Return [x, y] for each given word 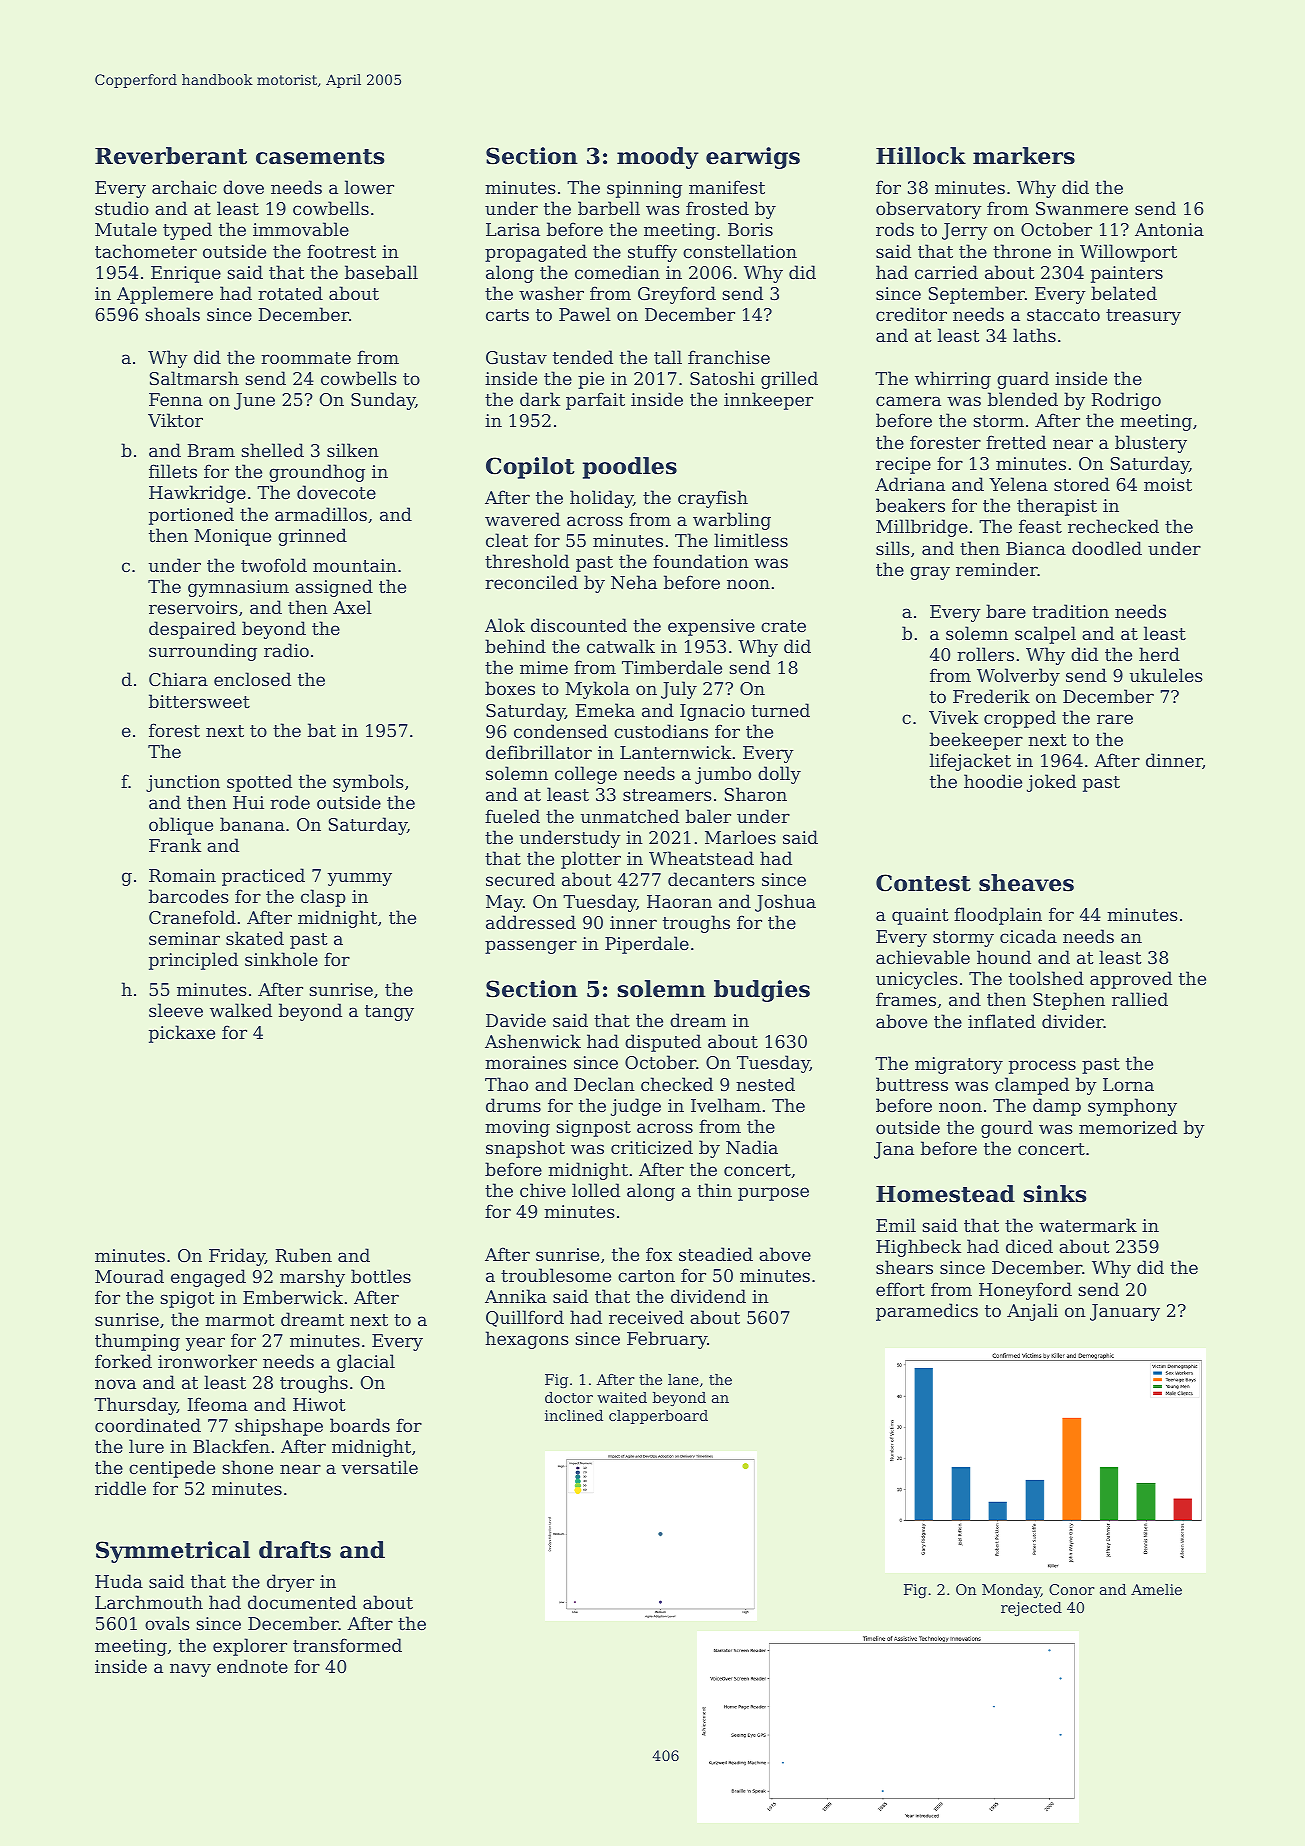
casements [320, 157]
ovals [167, 1623]
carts [507, 315]
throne [1022, 251]
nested [765, 1084]
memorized [1128, 1127]
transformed [347, 1645]
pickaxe [182, 1034]
